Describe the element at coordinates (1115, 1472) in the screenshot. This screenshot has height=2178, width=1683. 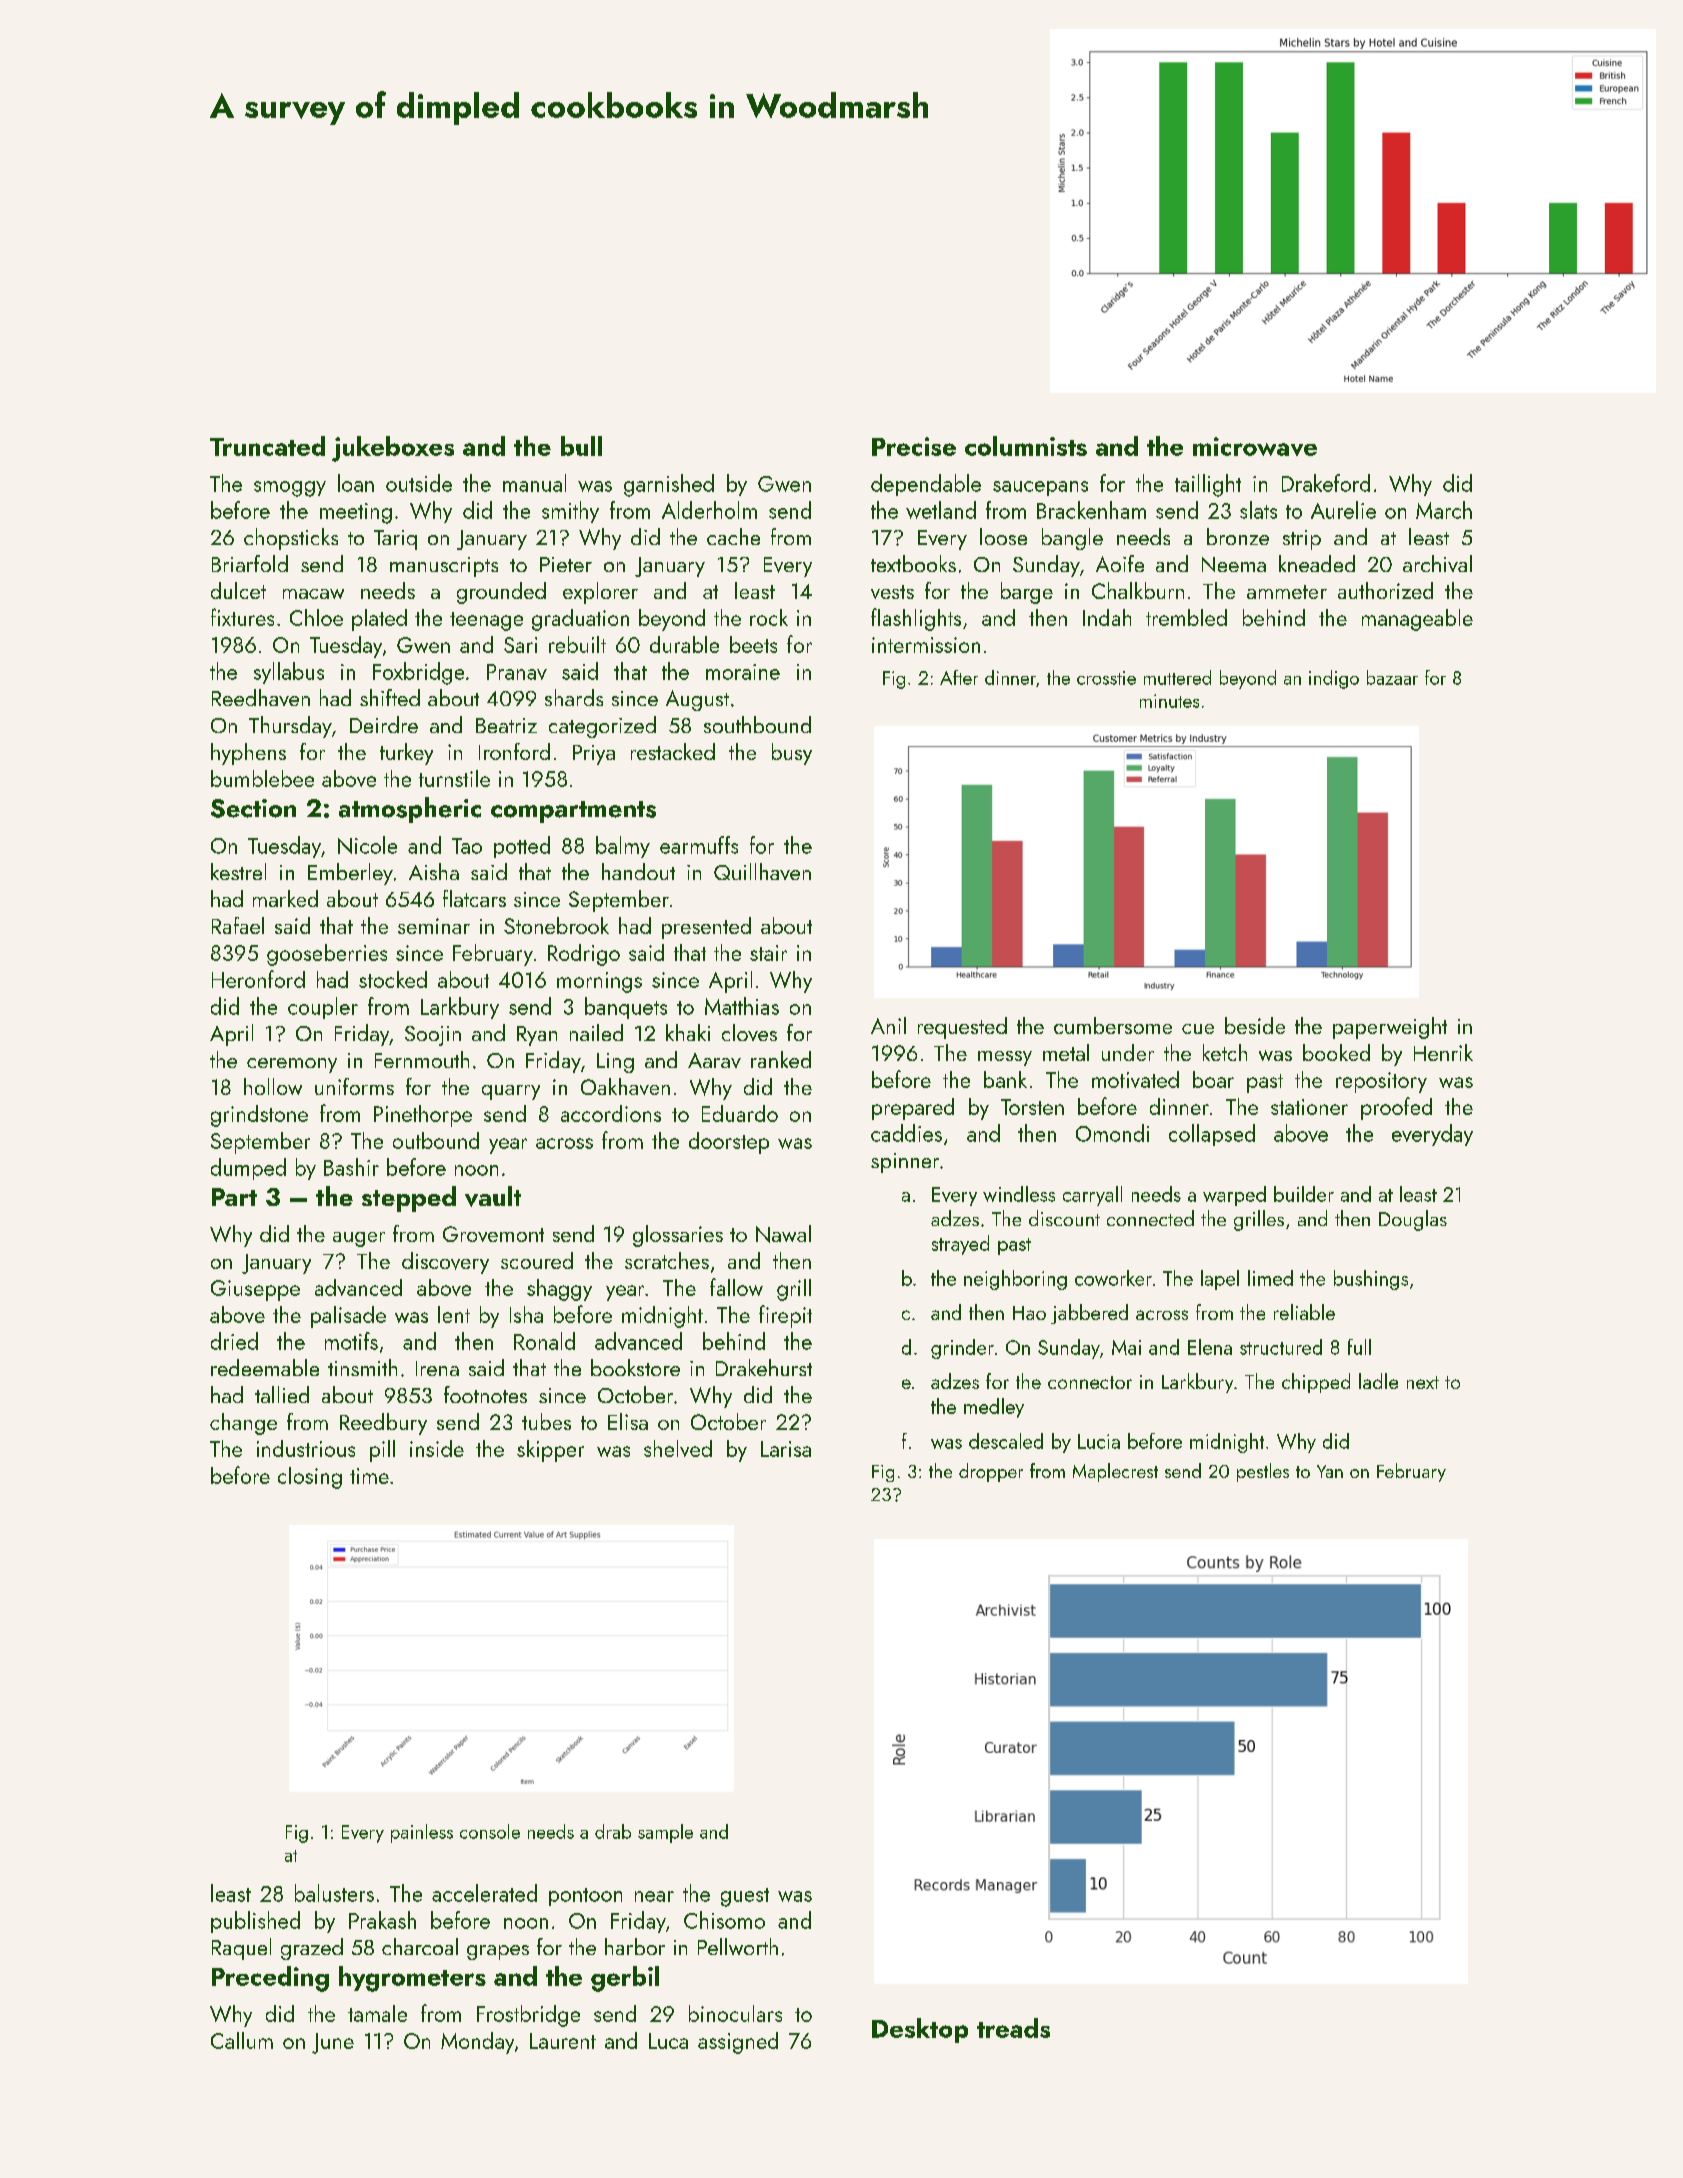
I see `Maplecrest` at that location.
